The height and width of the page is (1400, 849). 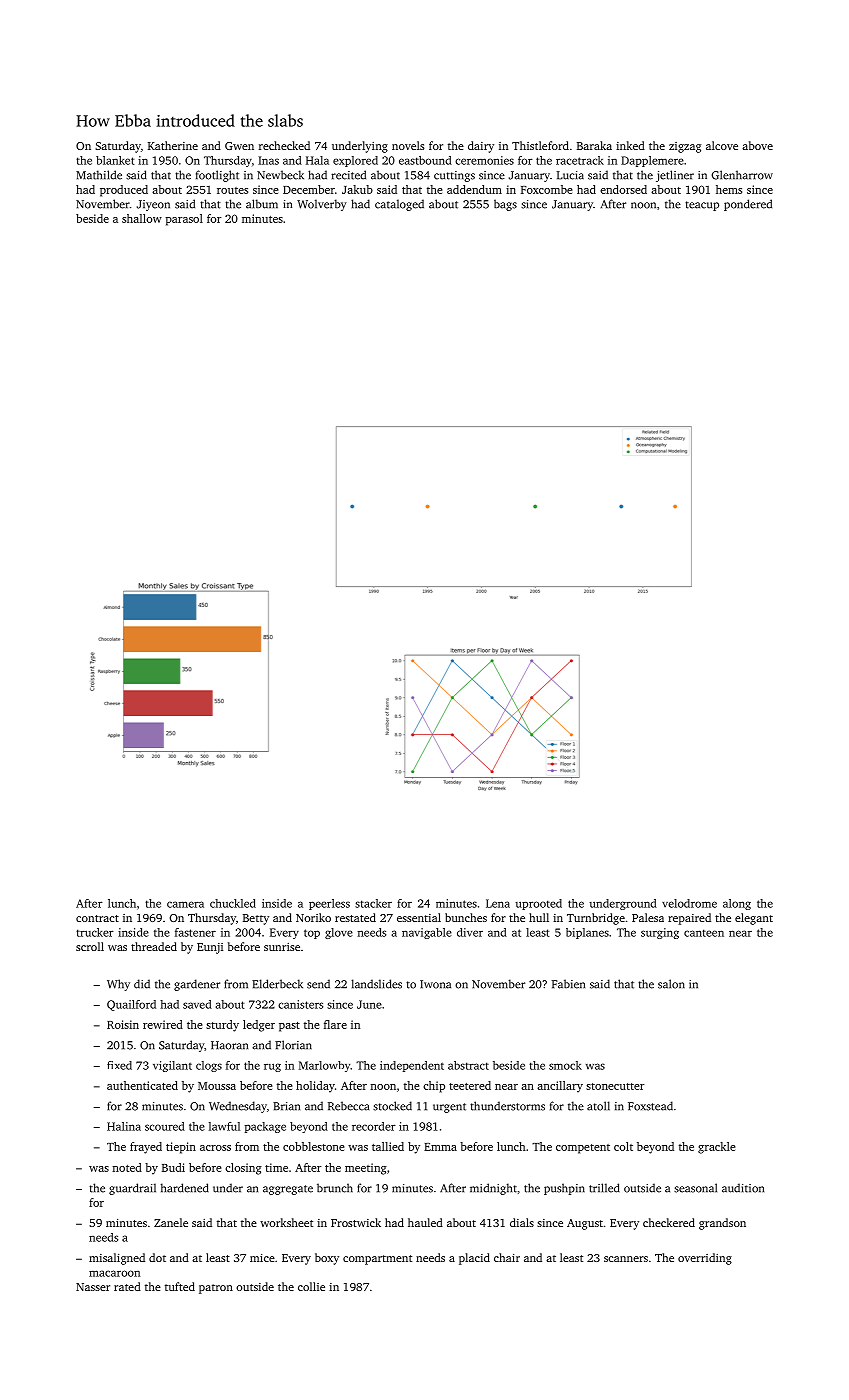 What do you see at coordinates (115, 160) in the page?
I see `blanket` at bounding box center [115, 160].
